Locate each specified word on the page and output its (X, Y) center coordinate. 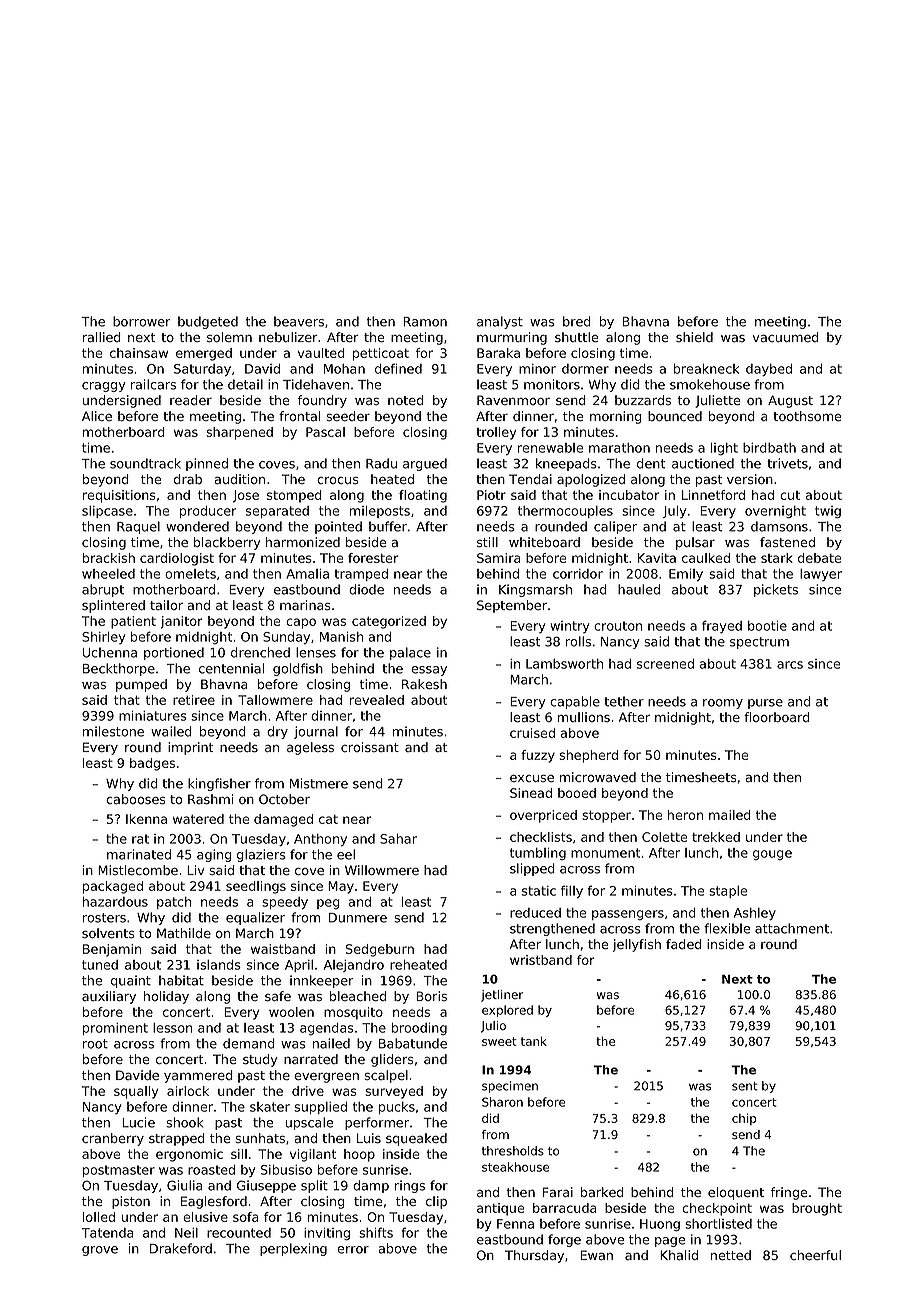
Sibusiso (286, 1170)
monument (605, 853)
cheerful (815, 1255)
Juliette (717, 401)
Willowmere (382, 870)
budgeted (208, 322)
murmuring (512, 338)
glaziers (261, 855)
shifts (376, 1232)
